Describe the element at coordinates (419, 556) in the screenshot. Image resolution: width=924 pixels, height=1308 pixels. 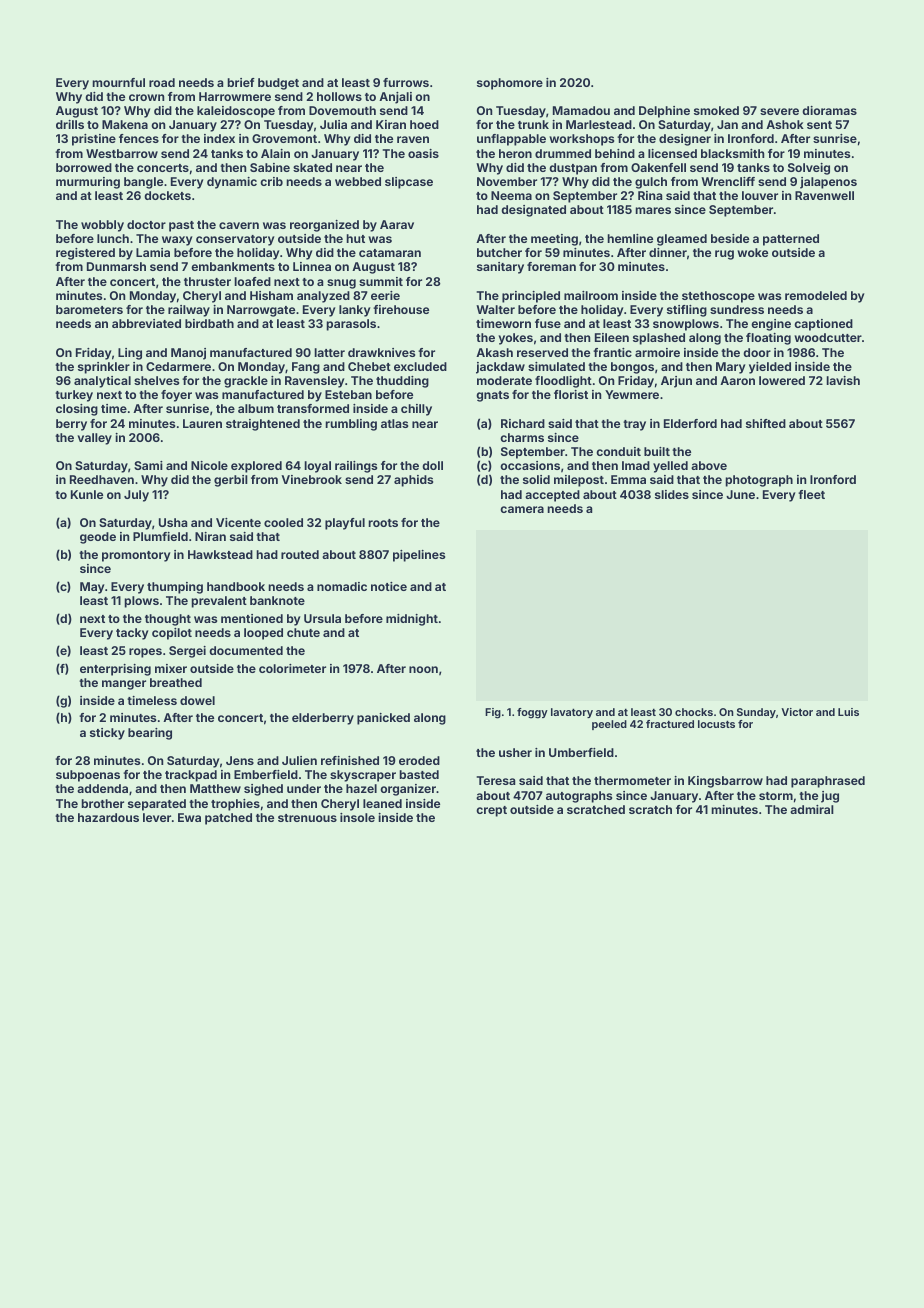
I see `pipelines` at that location.
